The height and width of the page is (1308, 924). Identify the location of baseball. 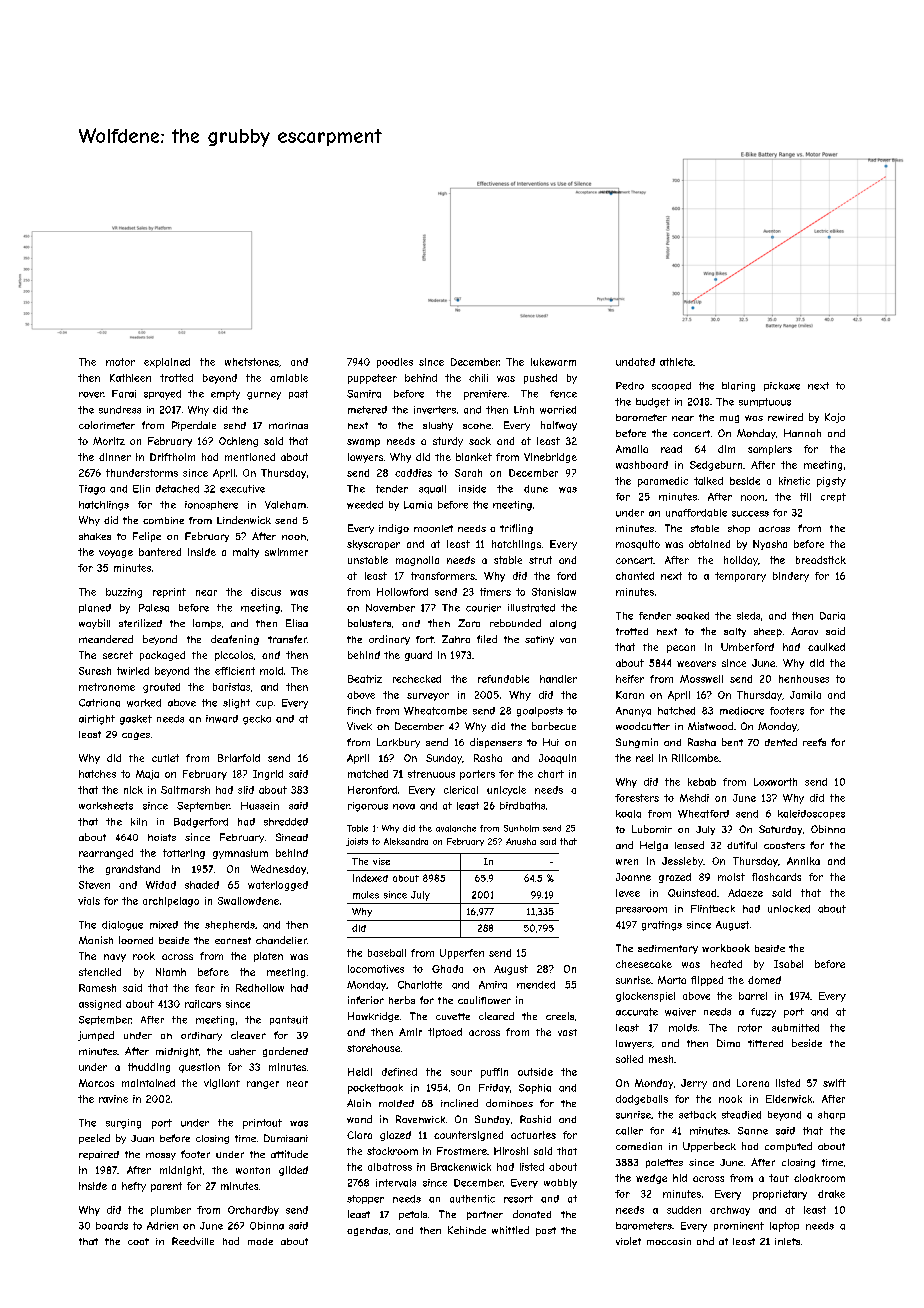
(387, 953).
